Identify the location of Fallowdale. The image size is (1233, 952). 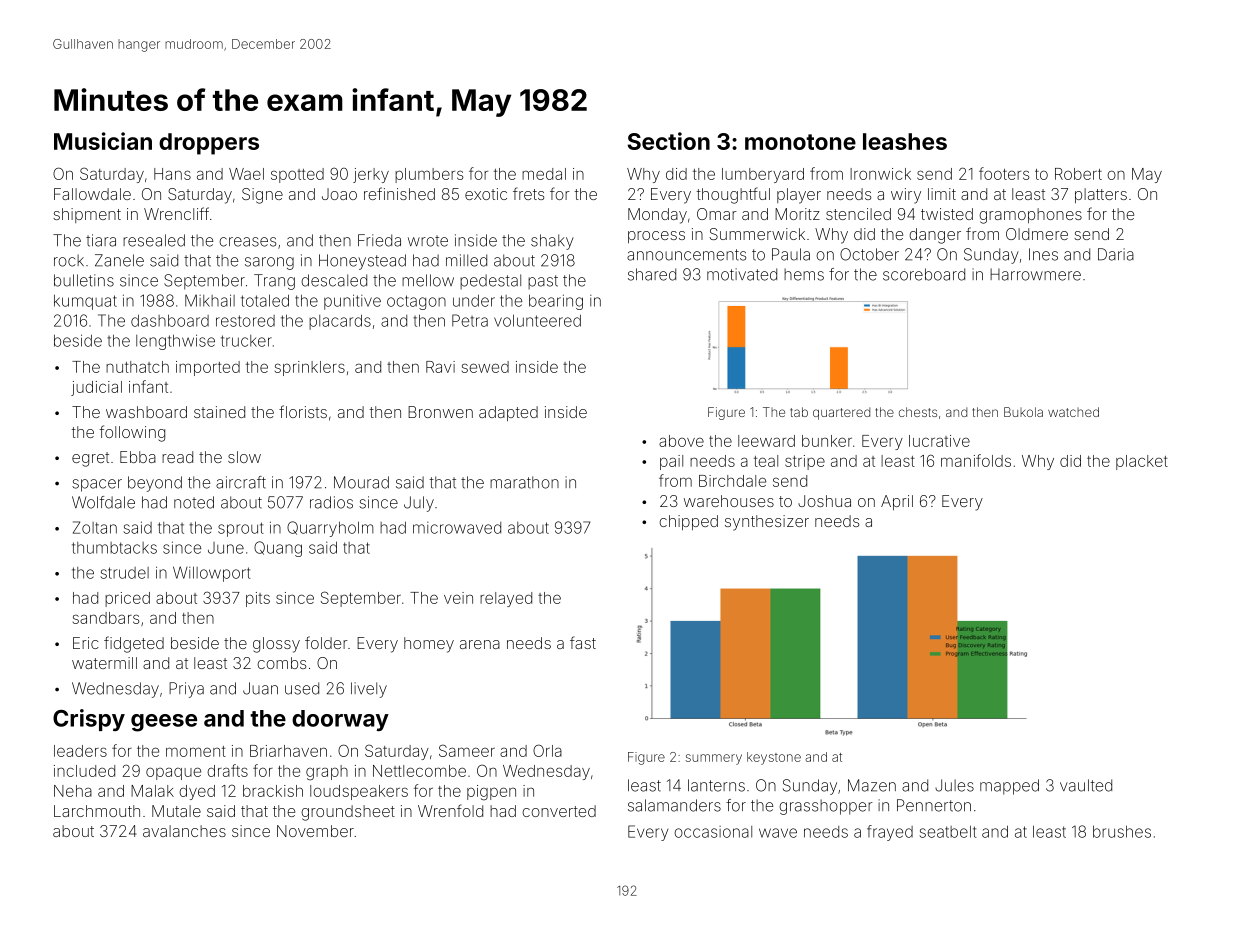
(92, 194).
